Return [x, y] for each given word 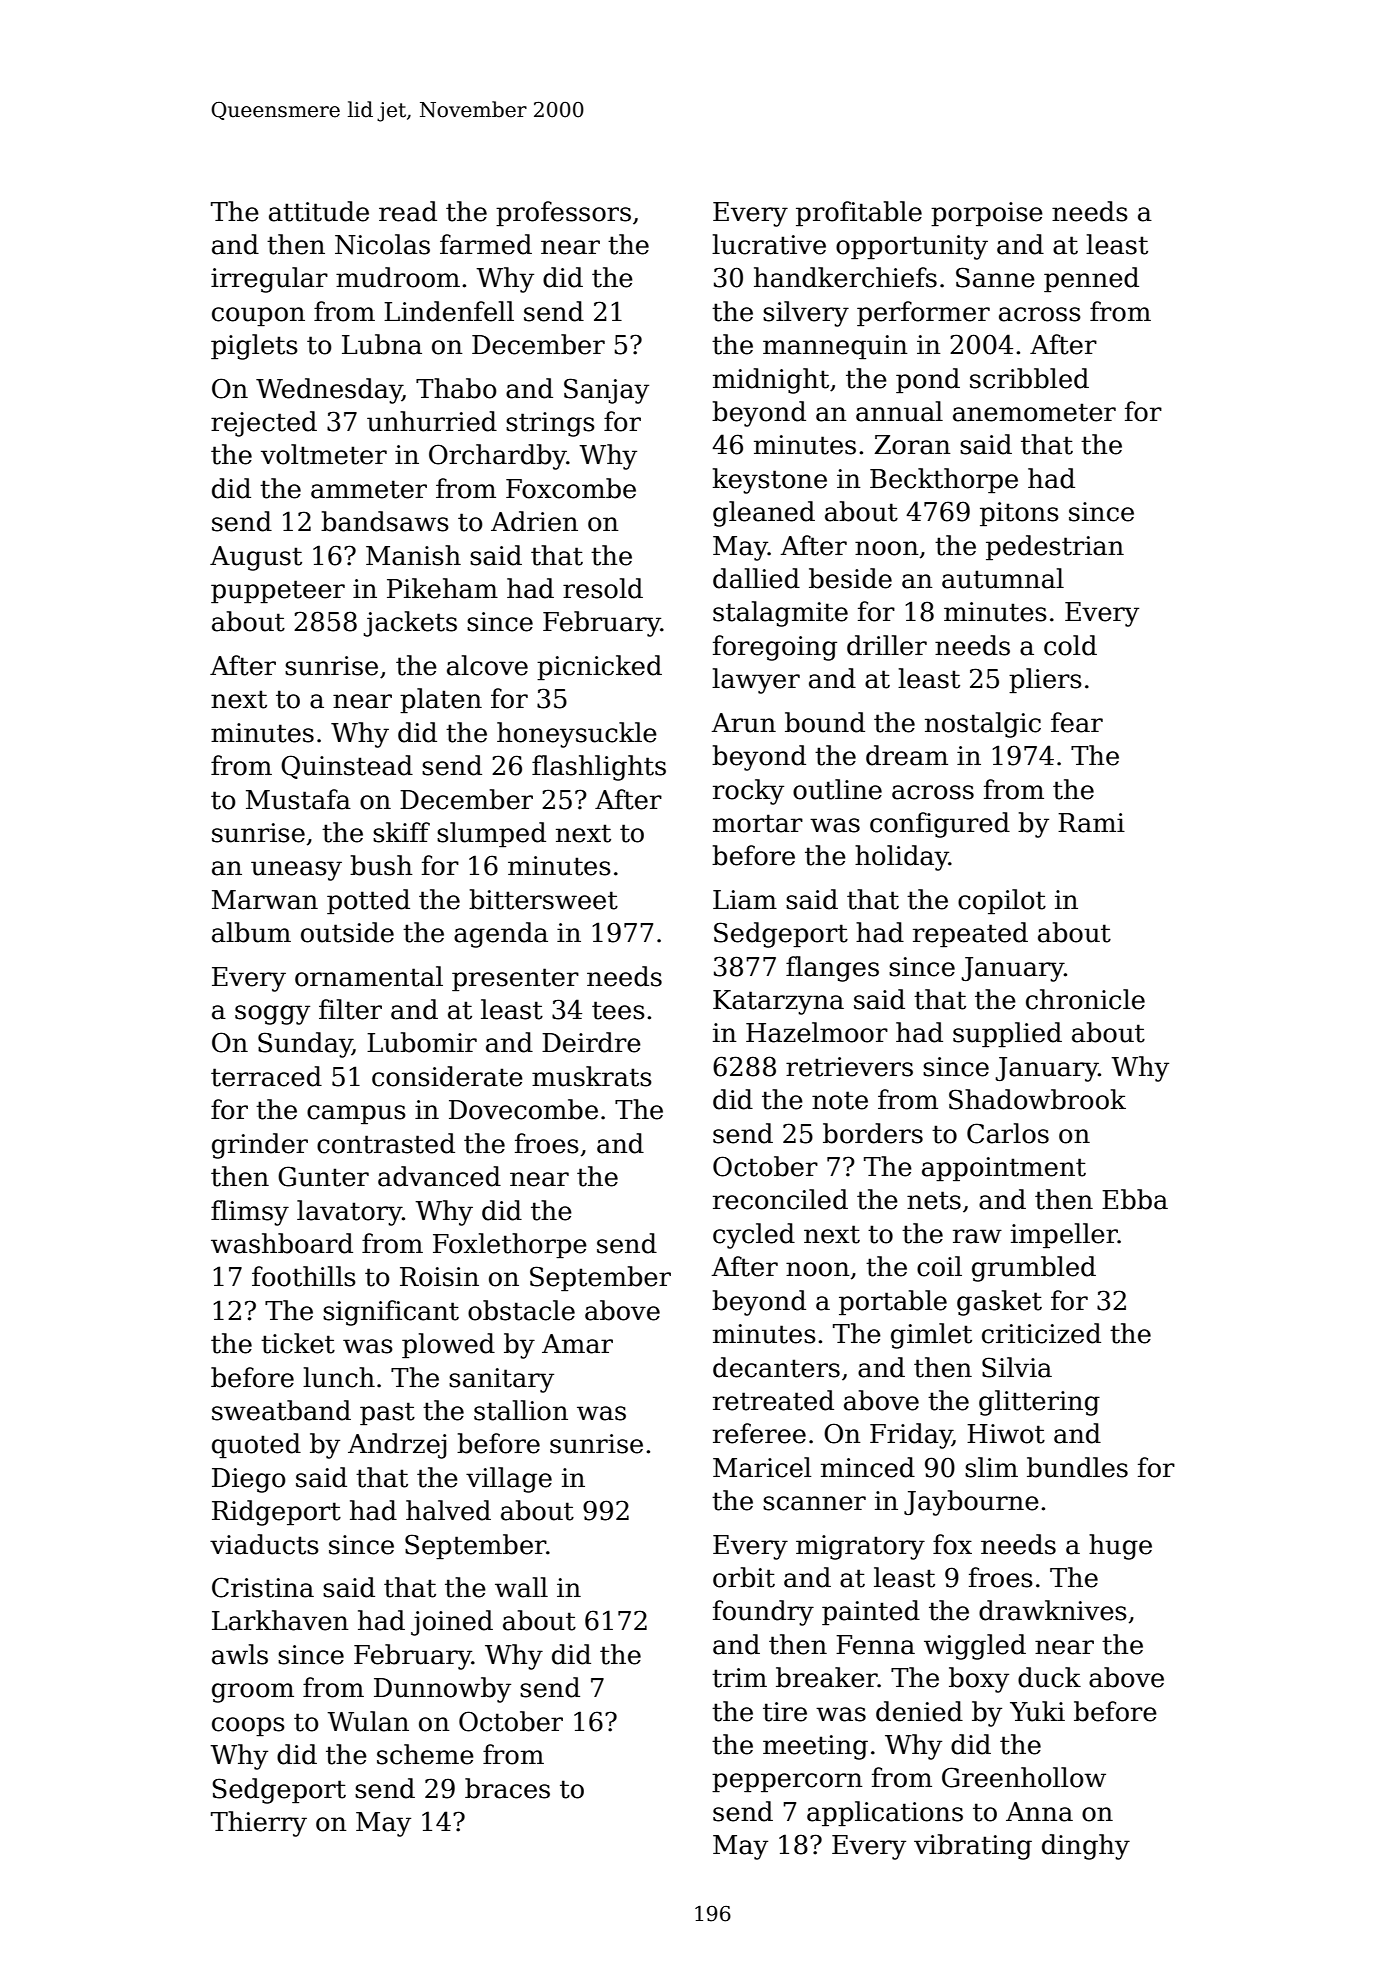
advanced [439, 1176]
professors [563, 214]
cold [1070, 645]
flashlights [599, 768]
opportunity [912, 247]
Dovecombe [523, 1109]
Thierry [259, 1824]
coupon [258, 317]
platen [441, 701]
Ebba [1135, 1199]
